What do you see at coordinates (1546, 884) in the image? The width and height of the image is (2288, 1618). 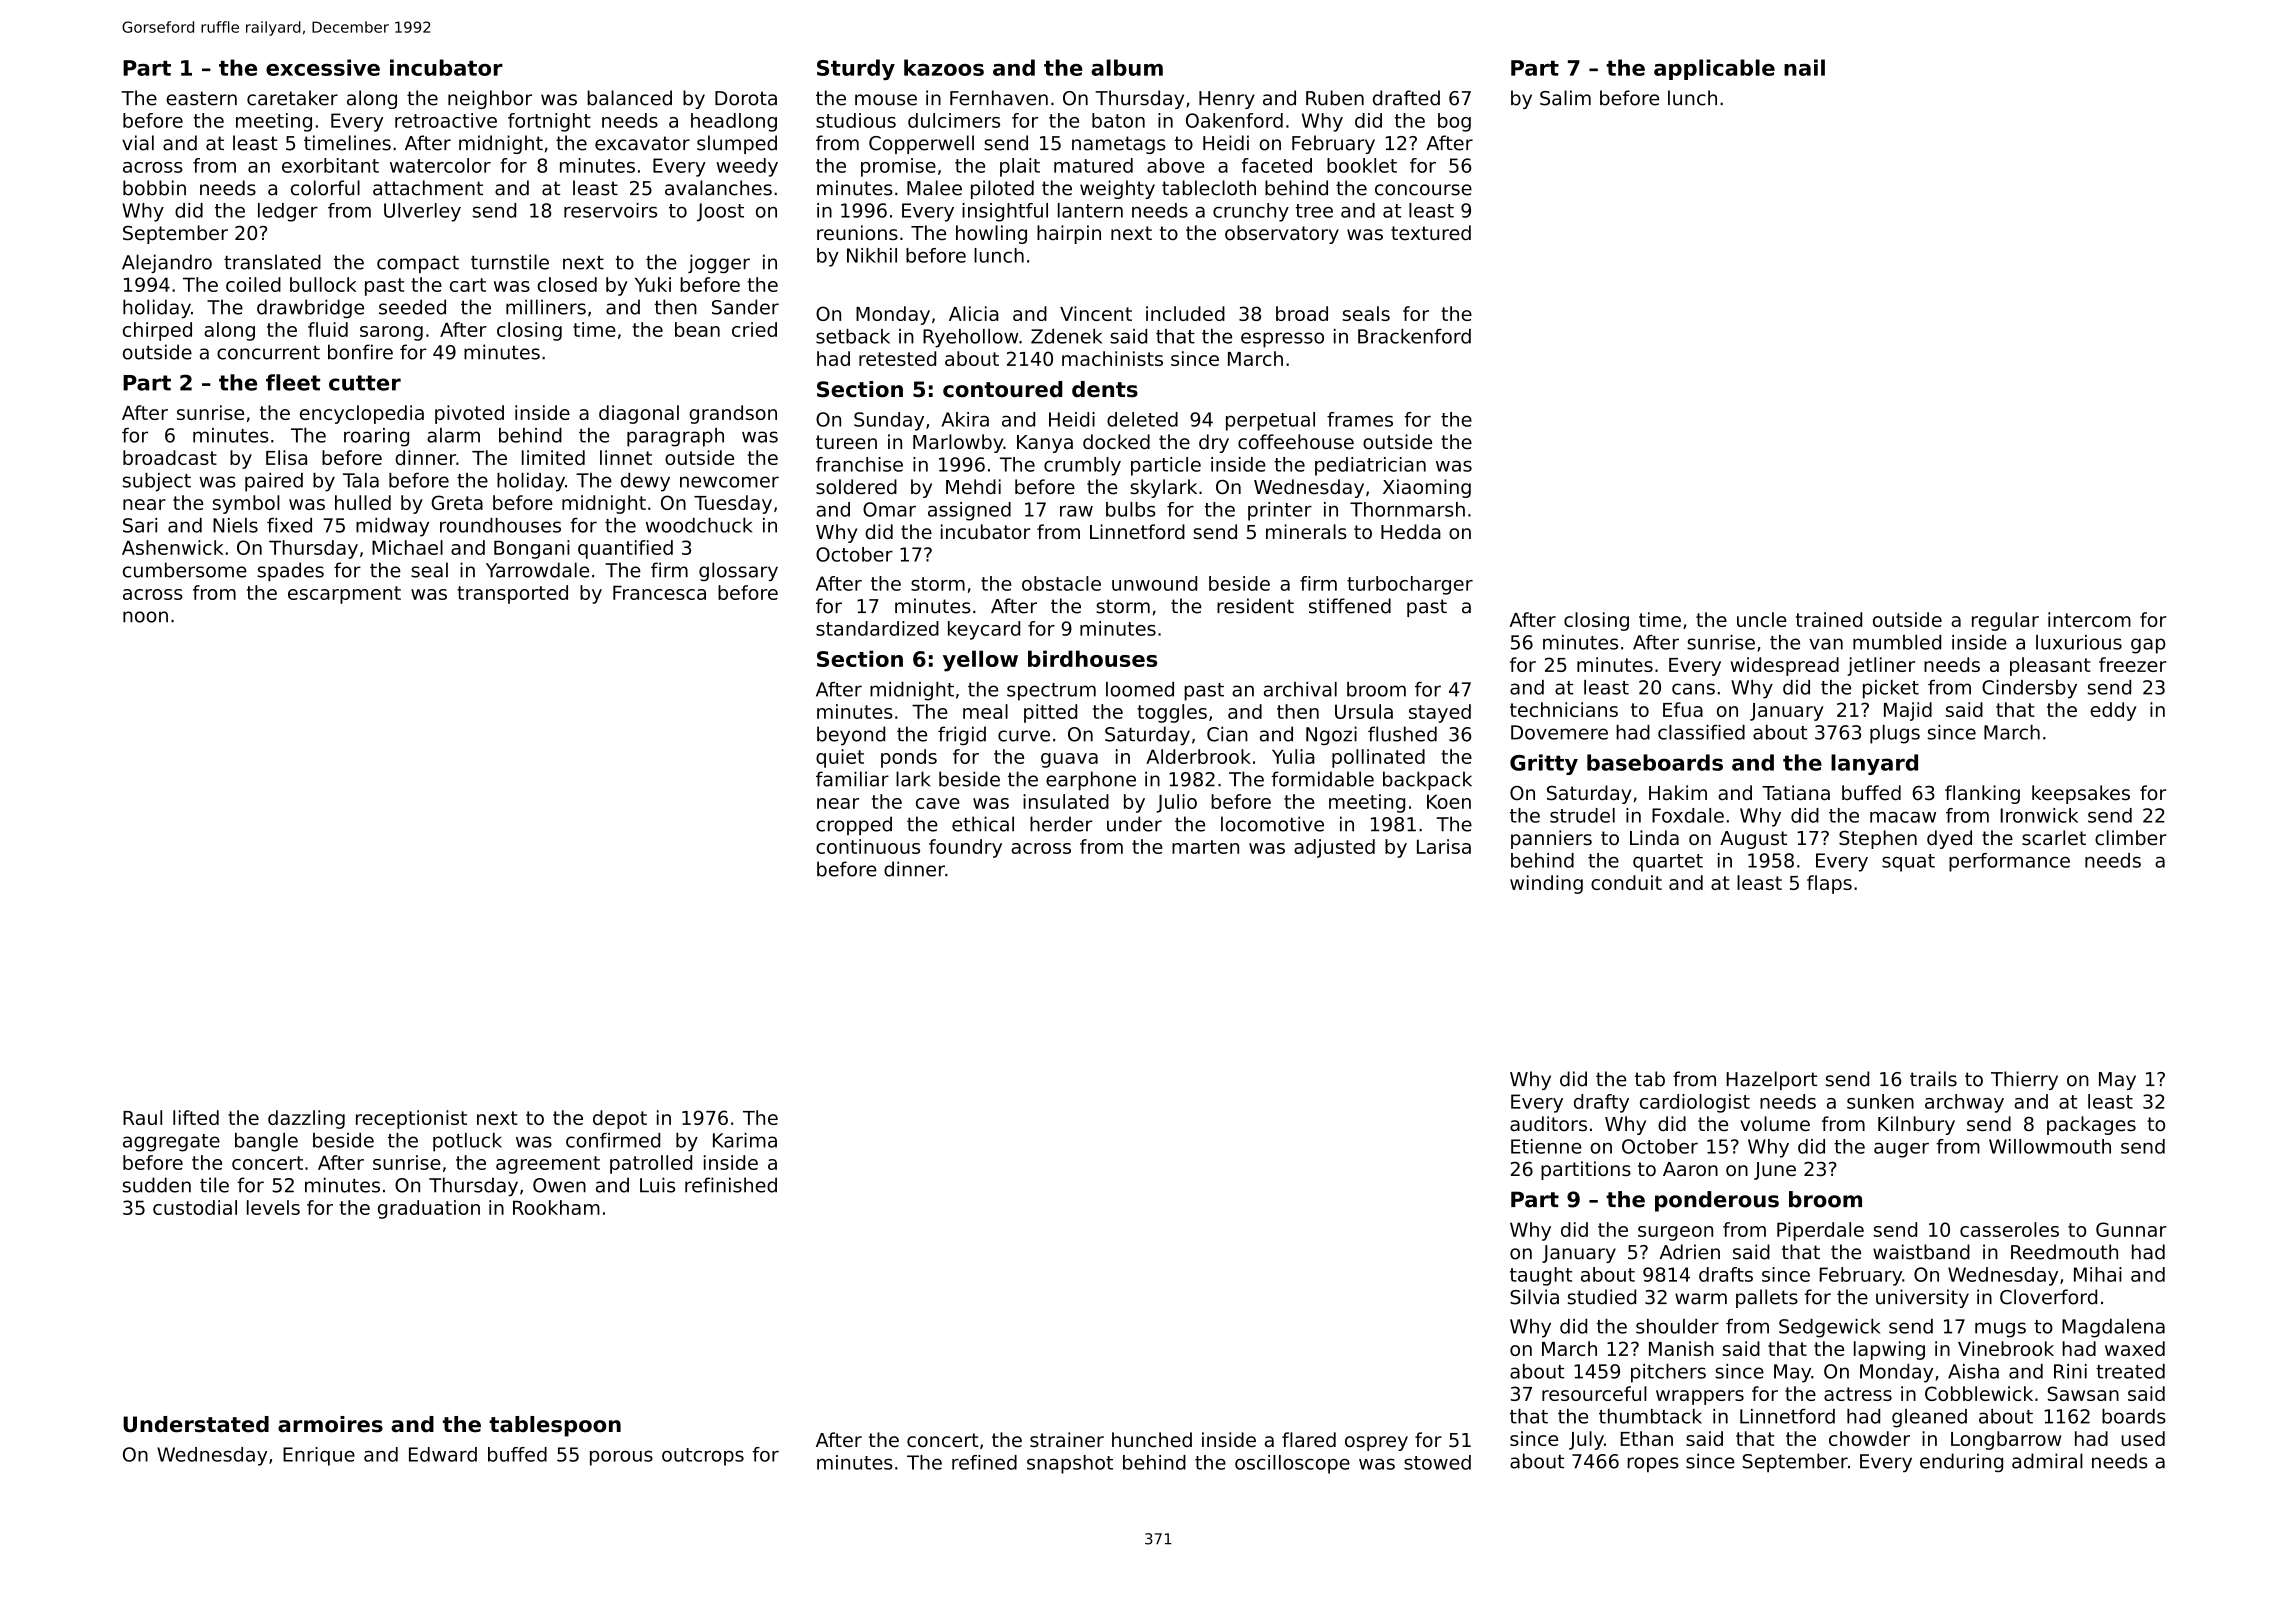 I see `winding` at bounding box center [1546, 884].
